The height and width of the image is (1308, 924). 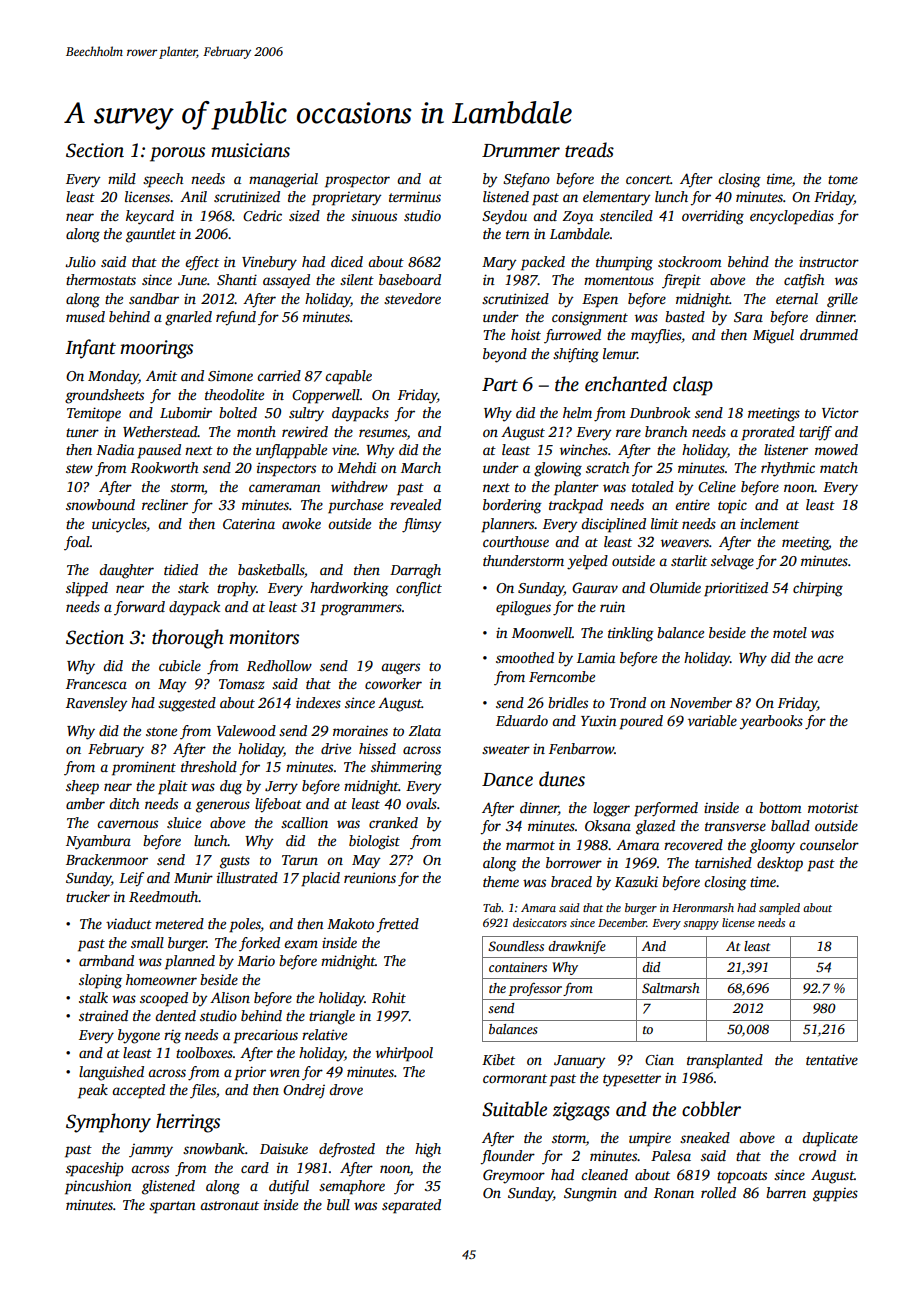 What do you see at coordinates (94, 1169) in the image?
I see `spaceship` at bounding box center [94, 1169].
